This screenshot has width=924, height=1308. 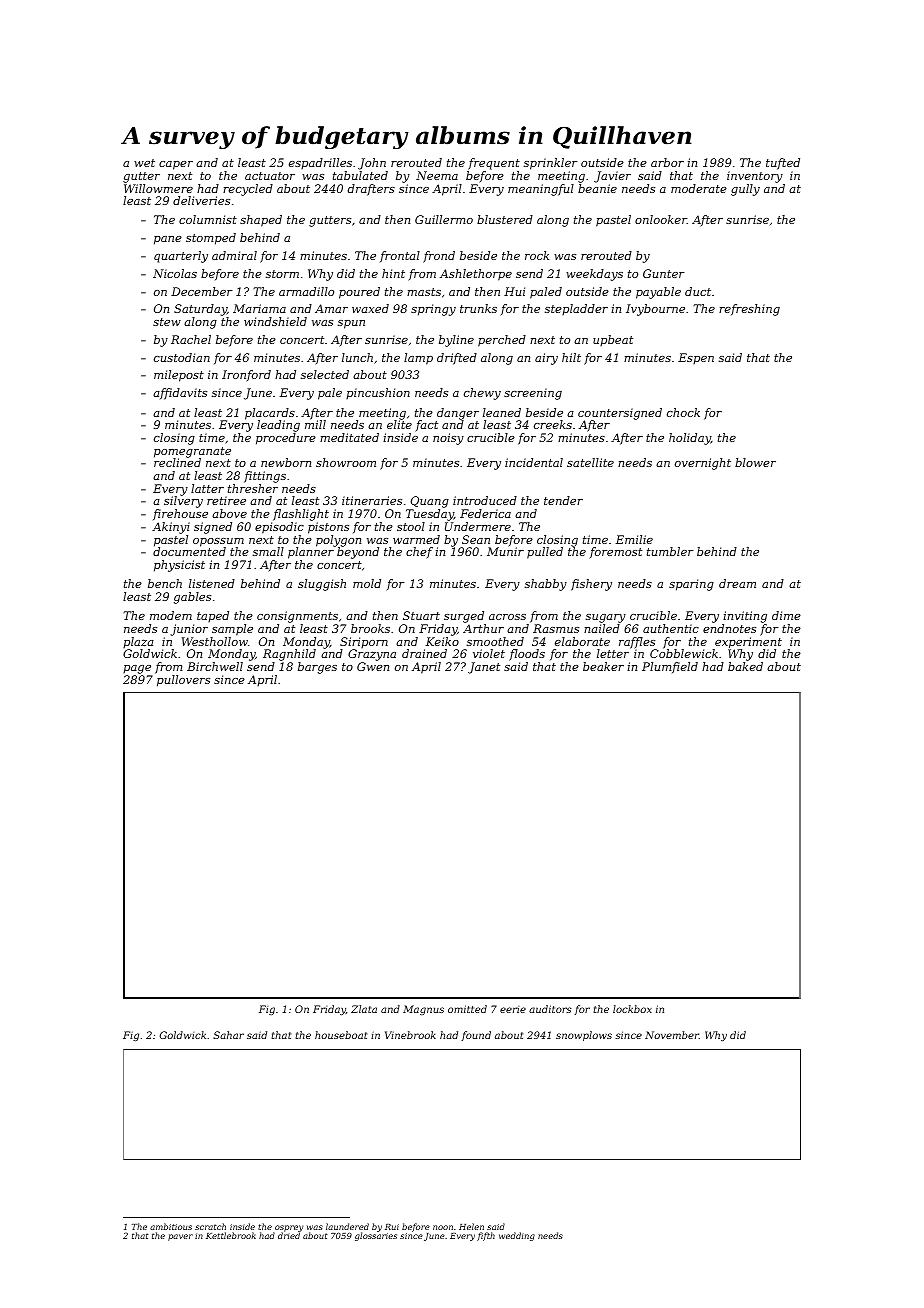 I want to click on nailed, so click(x=602, y=628).
